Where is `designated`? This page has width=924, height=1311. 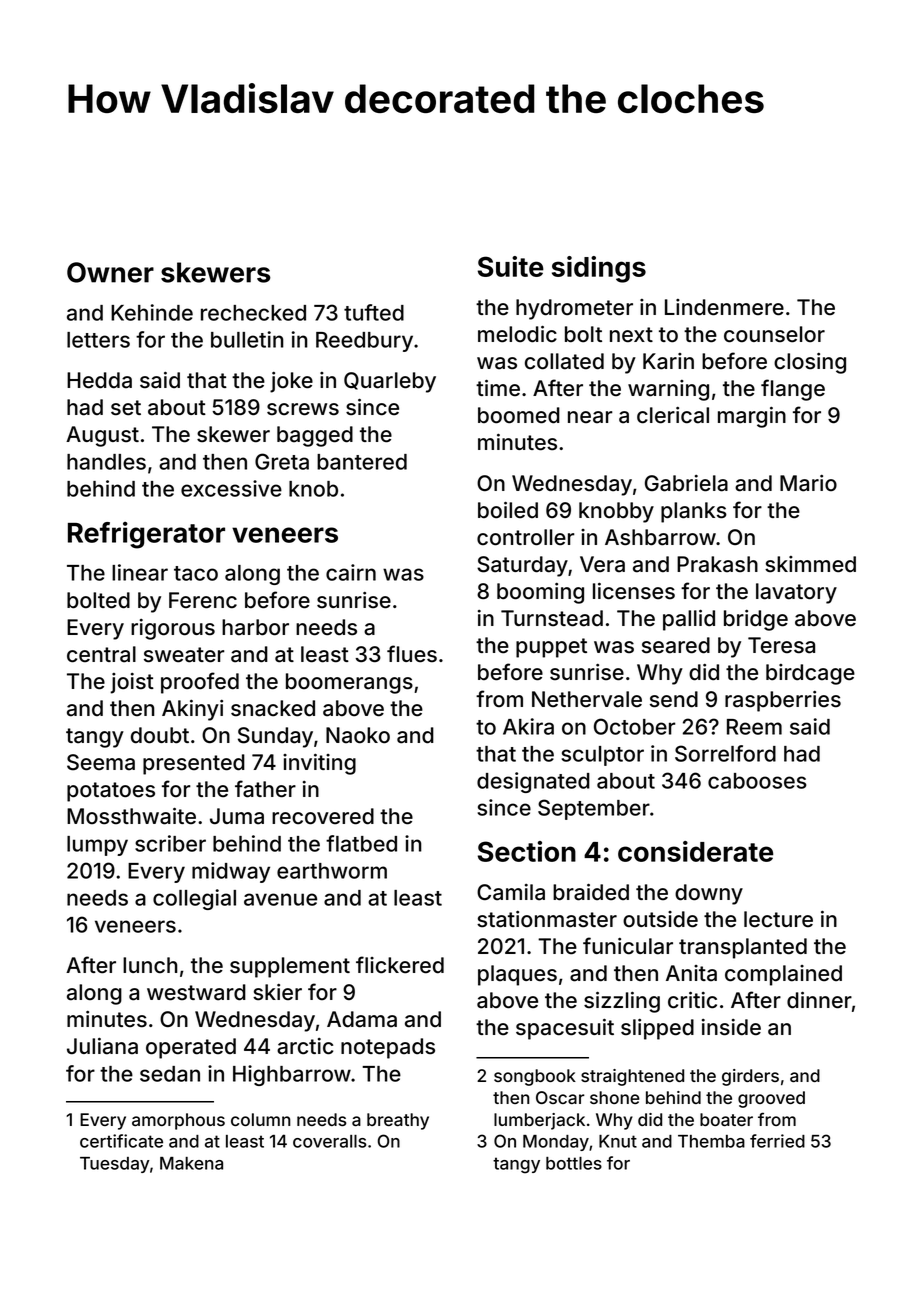 designated is located at coordinates (533, 782).
